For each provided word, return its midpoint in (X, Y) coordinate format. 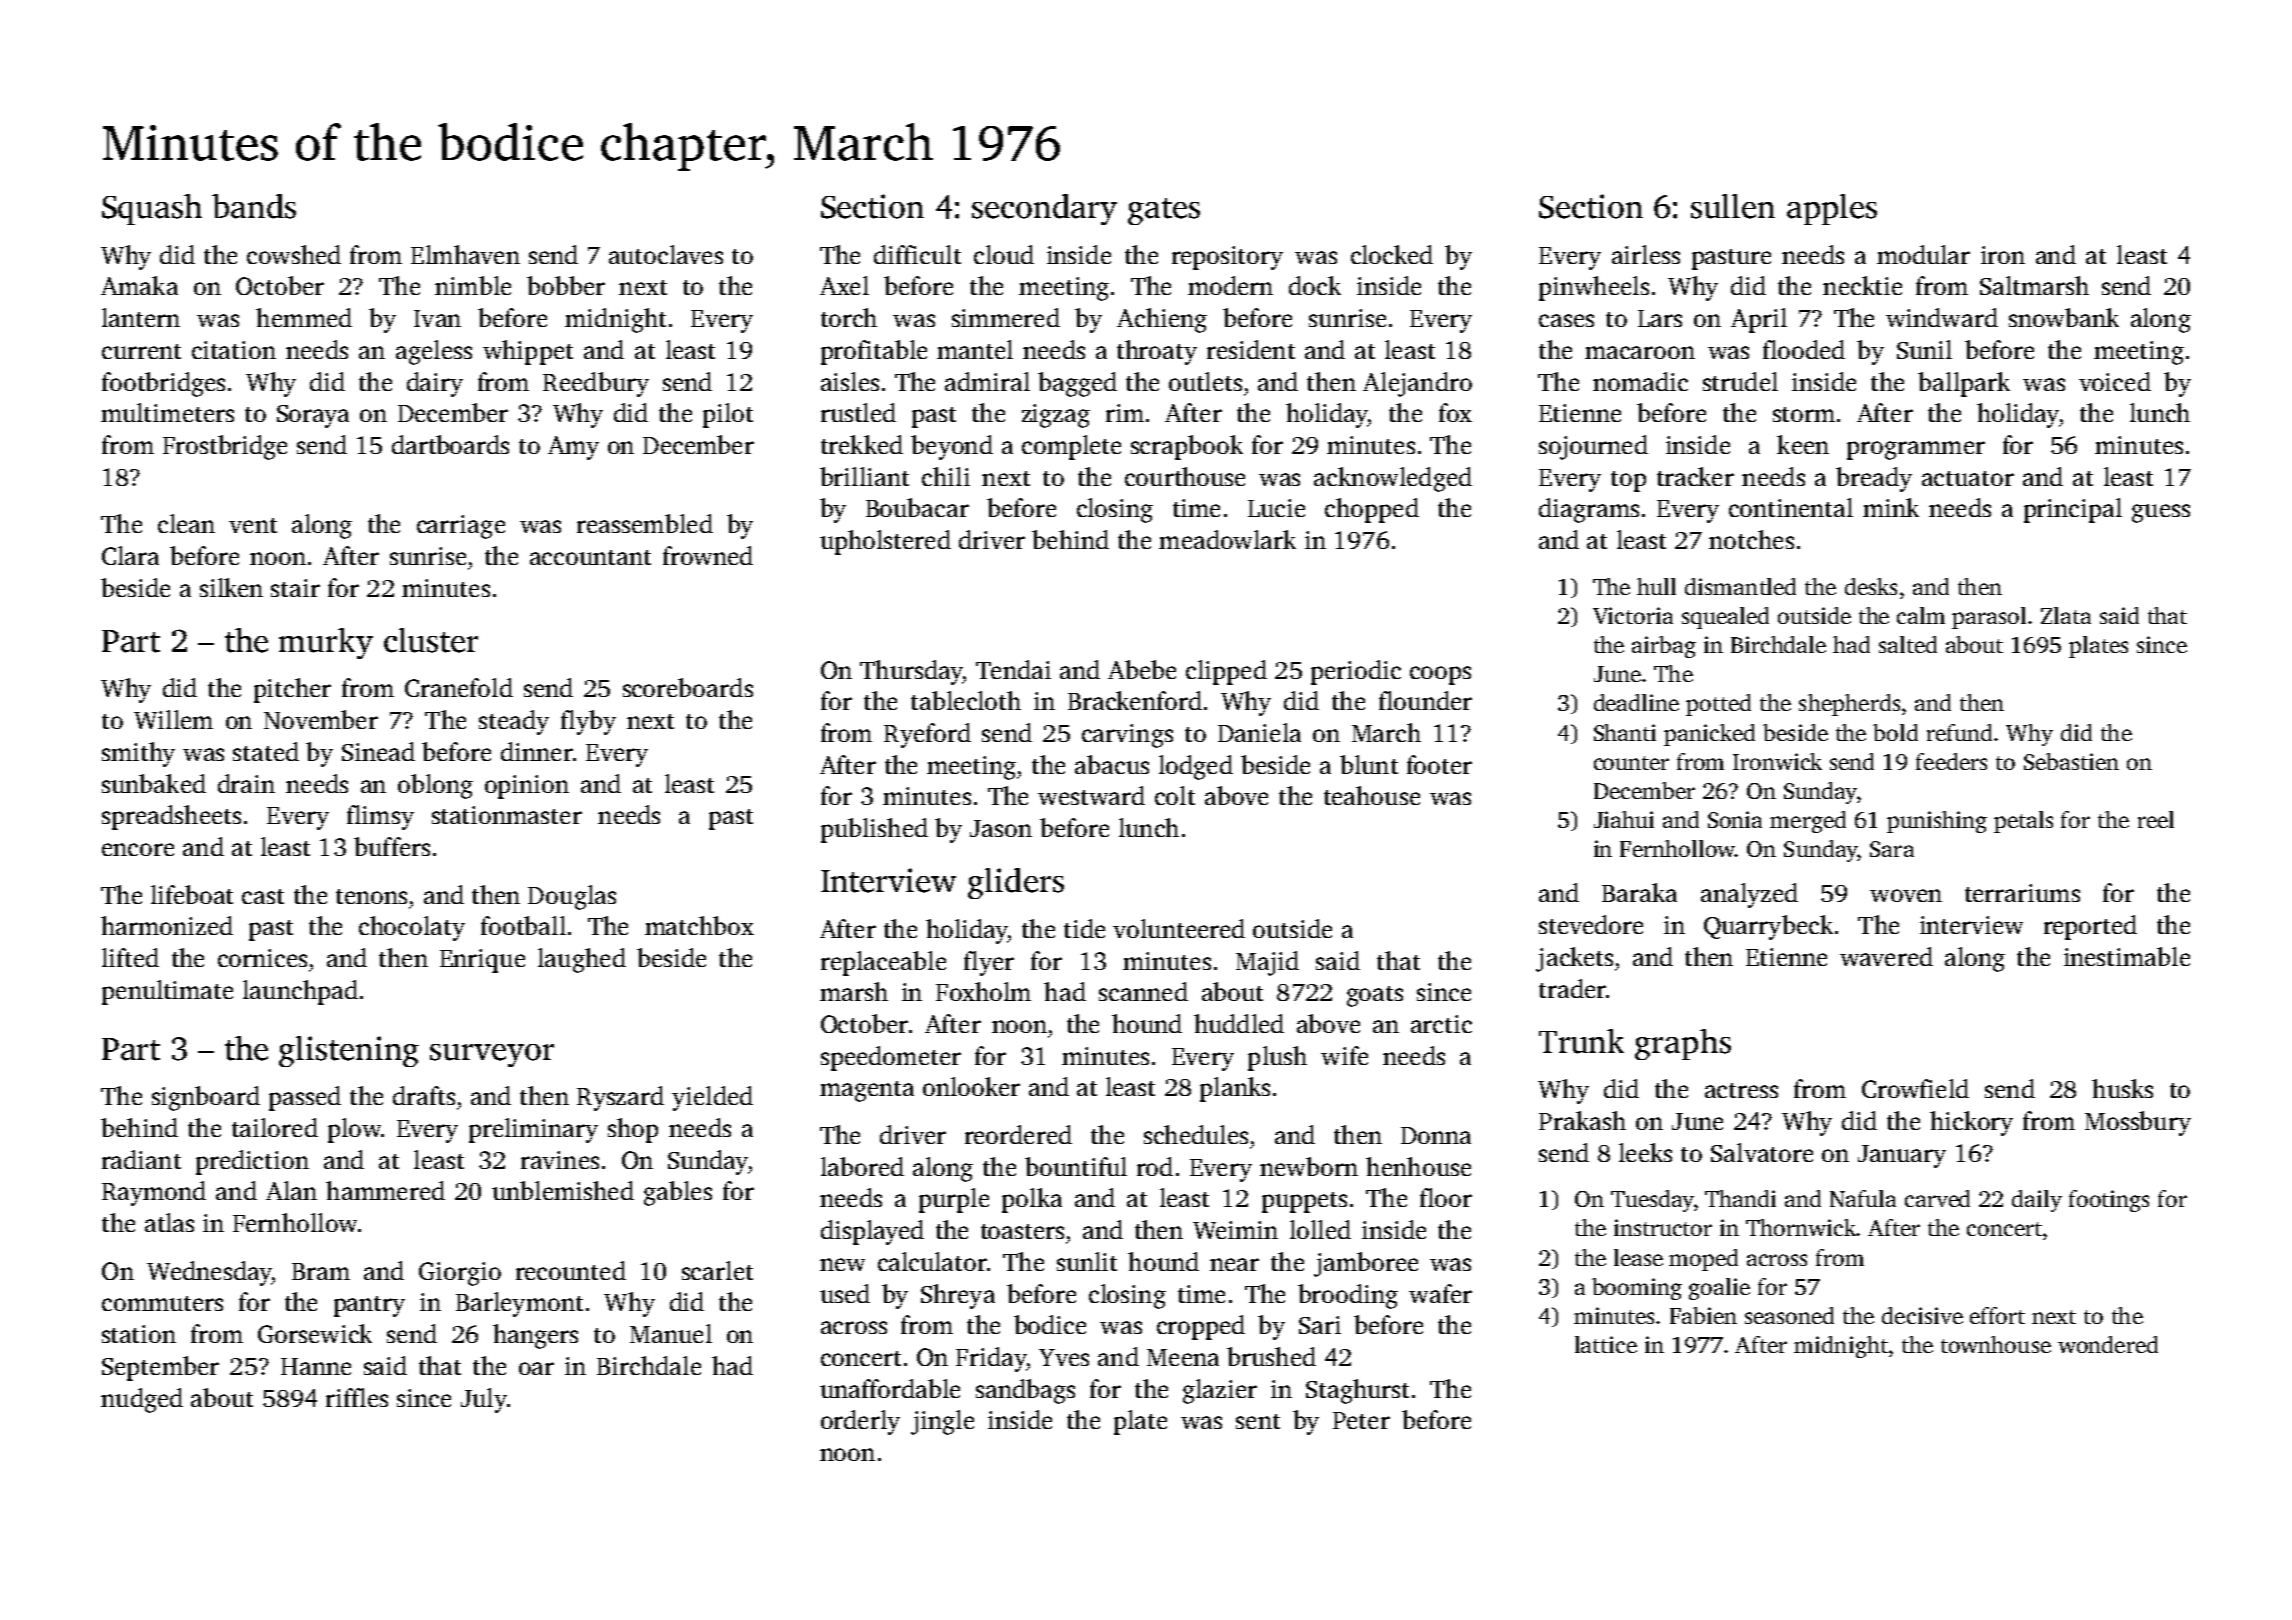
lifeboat (192, 894)
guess (2161, 513)
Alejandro (1417, 384)
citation (234, 350)
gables (678, 1193)
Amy (573, 448)
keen (1803, 444)
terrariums (2022, 893)
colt (1175, 795)
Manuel (671, 1333)
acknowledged (1393, 479)
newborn (1309, 1166)
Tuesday (1652, 1201)
